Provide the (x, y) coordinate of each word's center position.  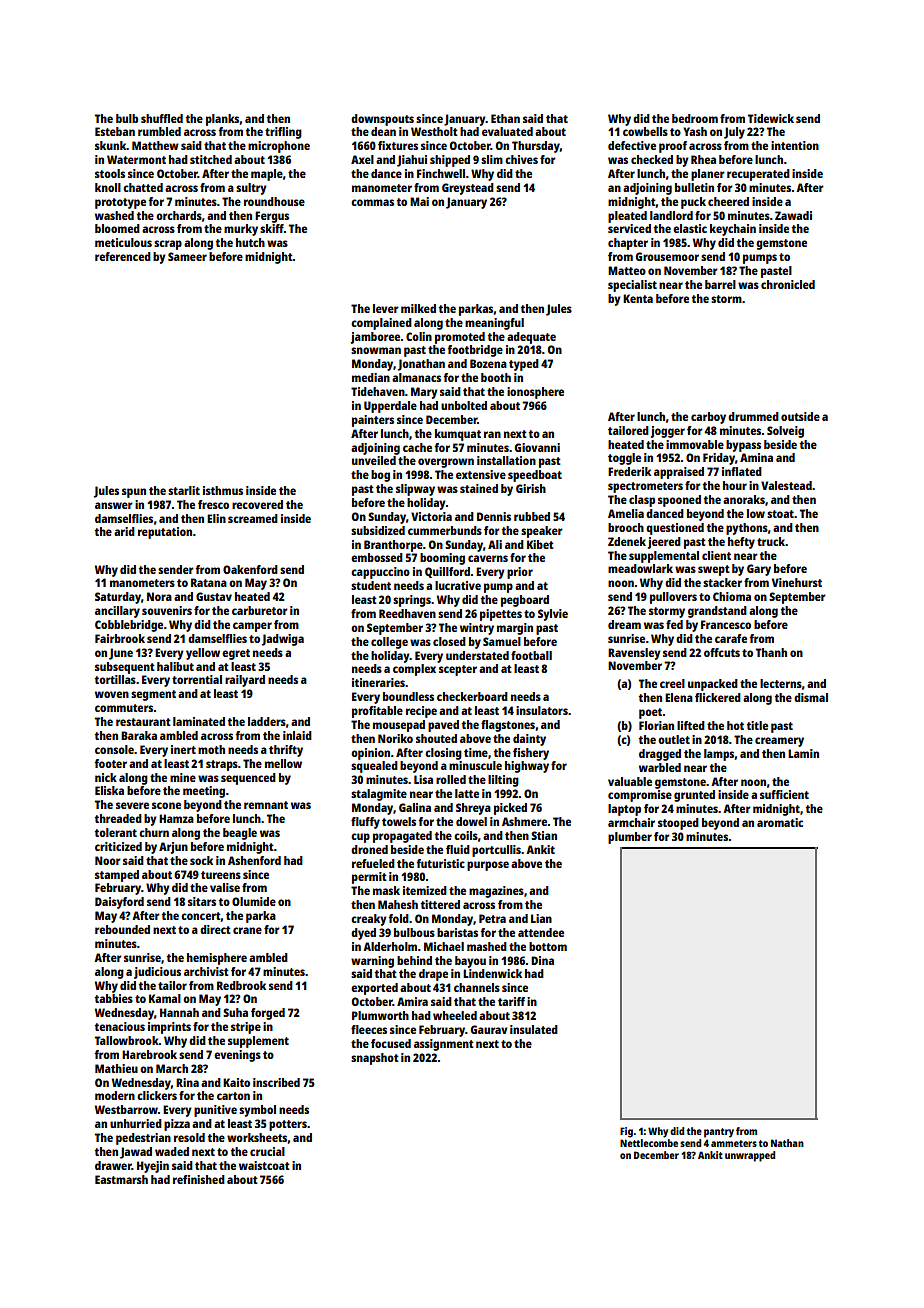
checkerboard (472, 696)
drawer (113, 1165)
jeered (664, 543)
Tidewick (771, 118)
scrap (168, 245)
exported (374, 989)
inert (183, 749)
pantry (719, 1133)
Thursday (536, 147)
